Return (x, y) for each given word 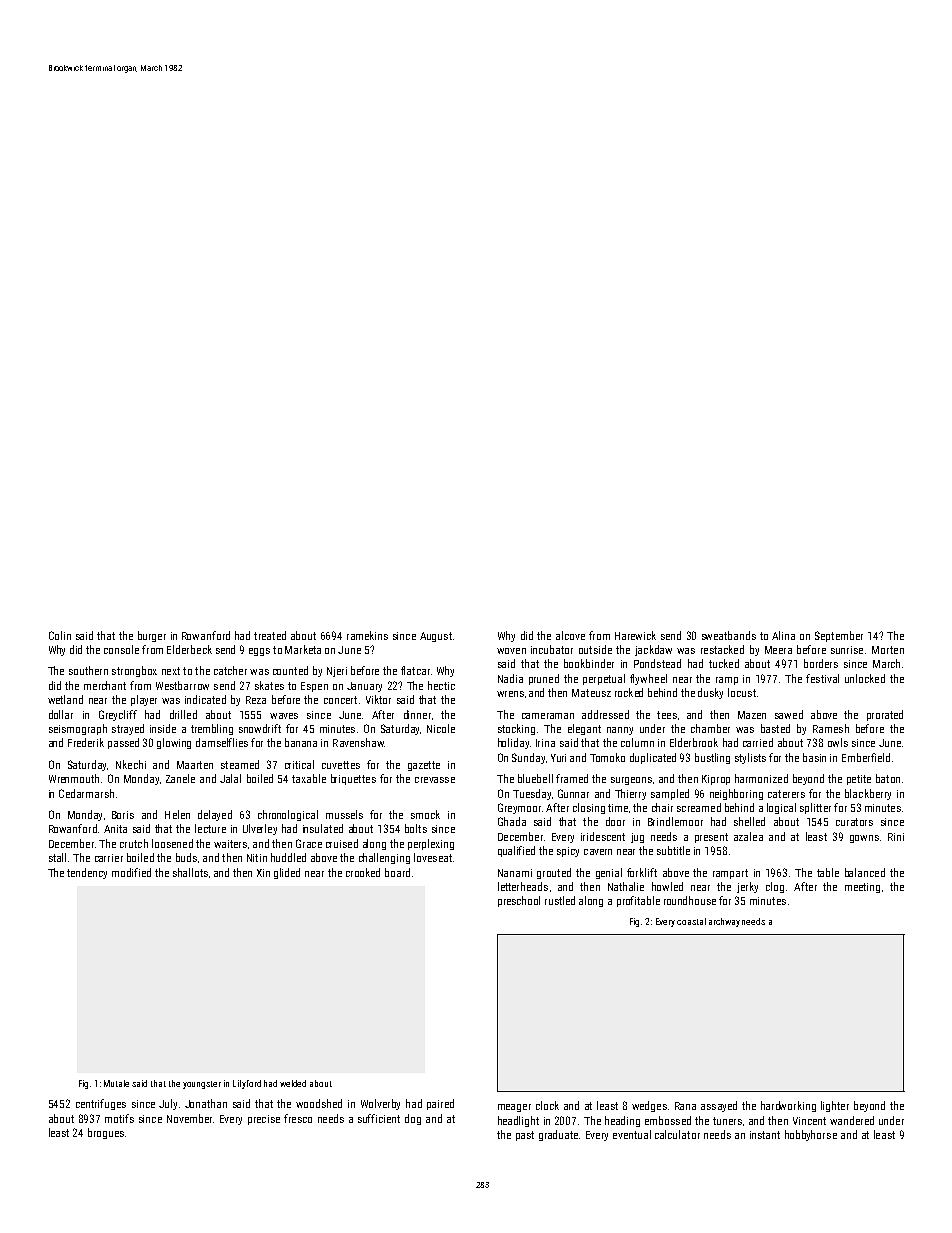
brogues (106, 1133)
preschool (519, 901)
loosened (172, 843)
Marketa (303, 649)
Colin (60, 635)
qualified (516, 851)
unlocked (865, 678)
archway (724, 922)
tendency (87, 873)
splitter (815, 808)
